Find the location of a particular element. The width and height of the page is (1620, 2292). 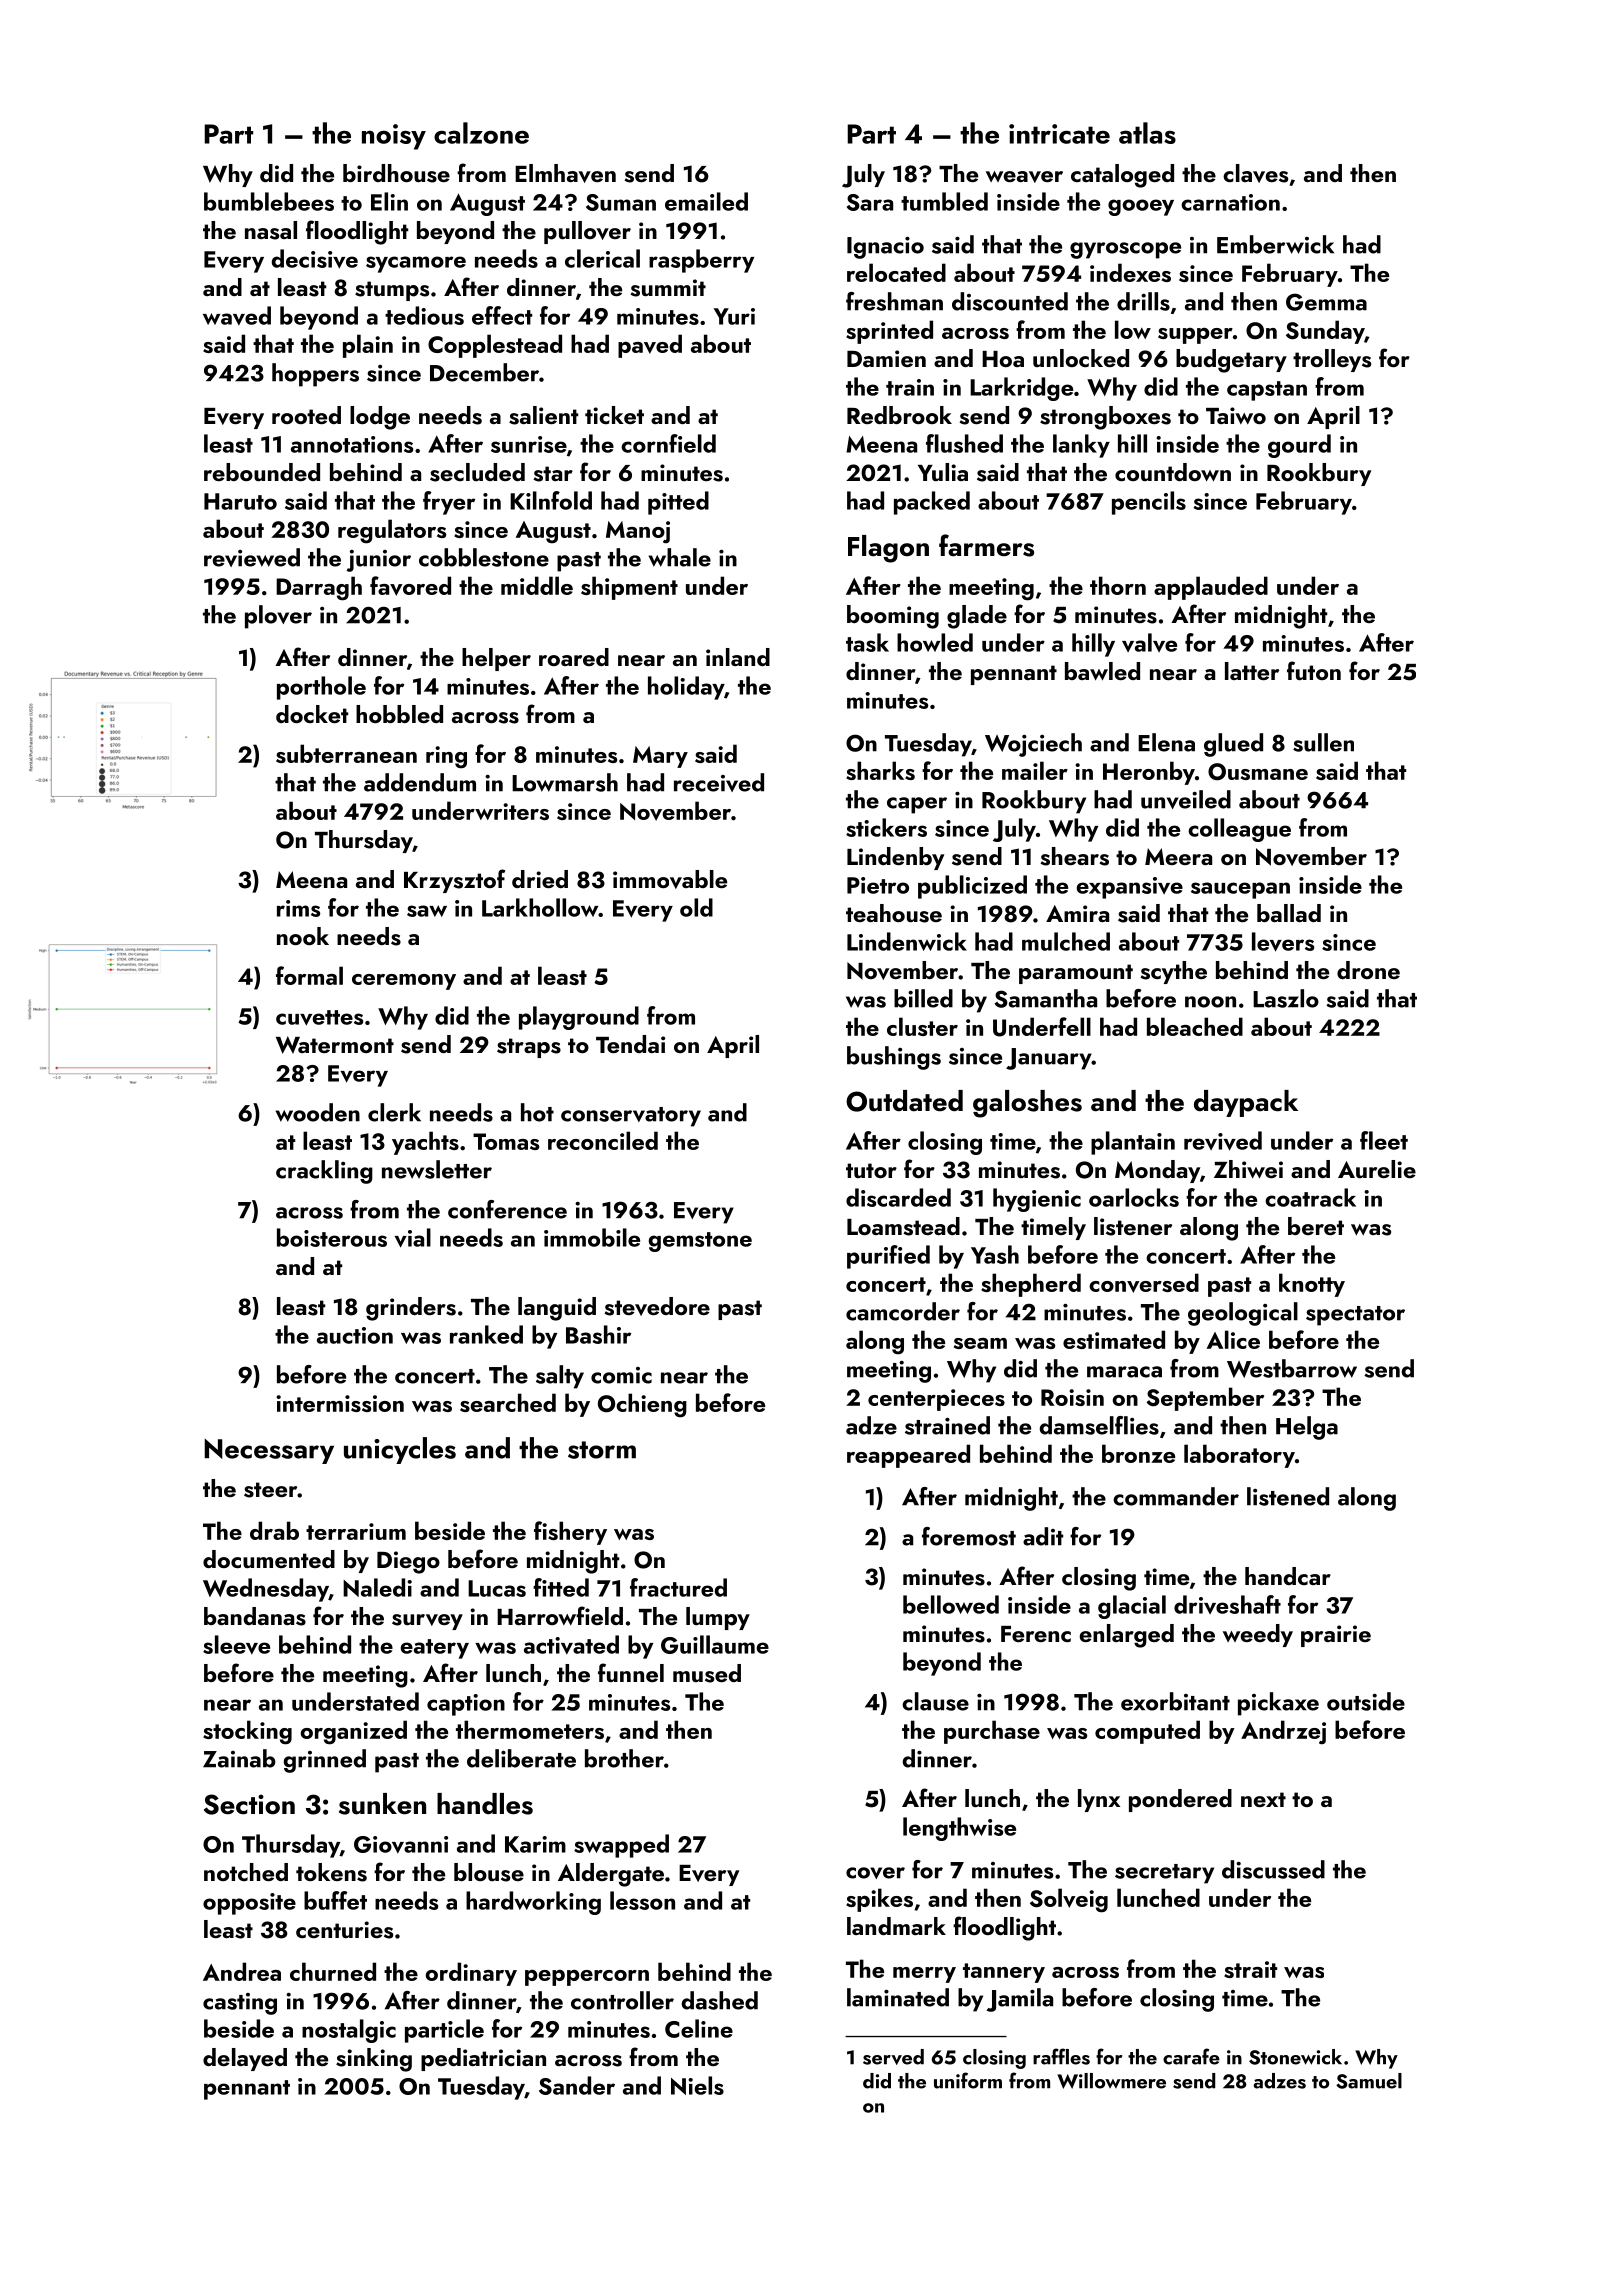

inland is located at coordinates (738, 657).
